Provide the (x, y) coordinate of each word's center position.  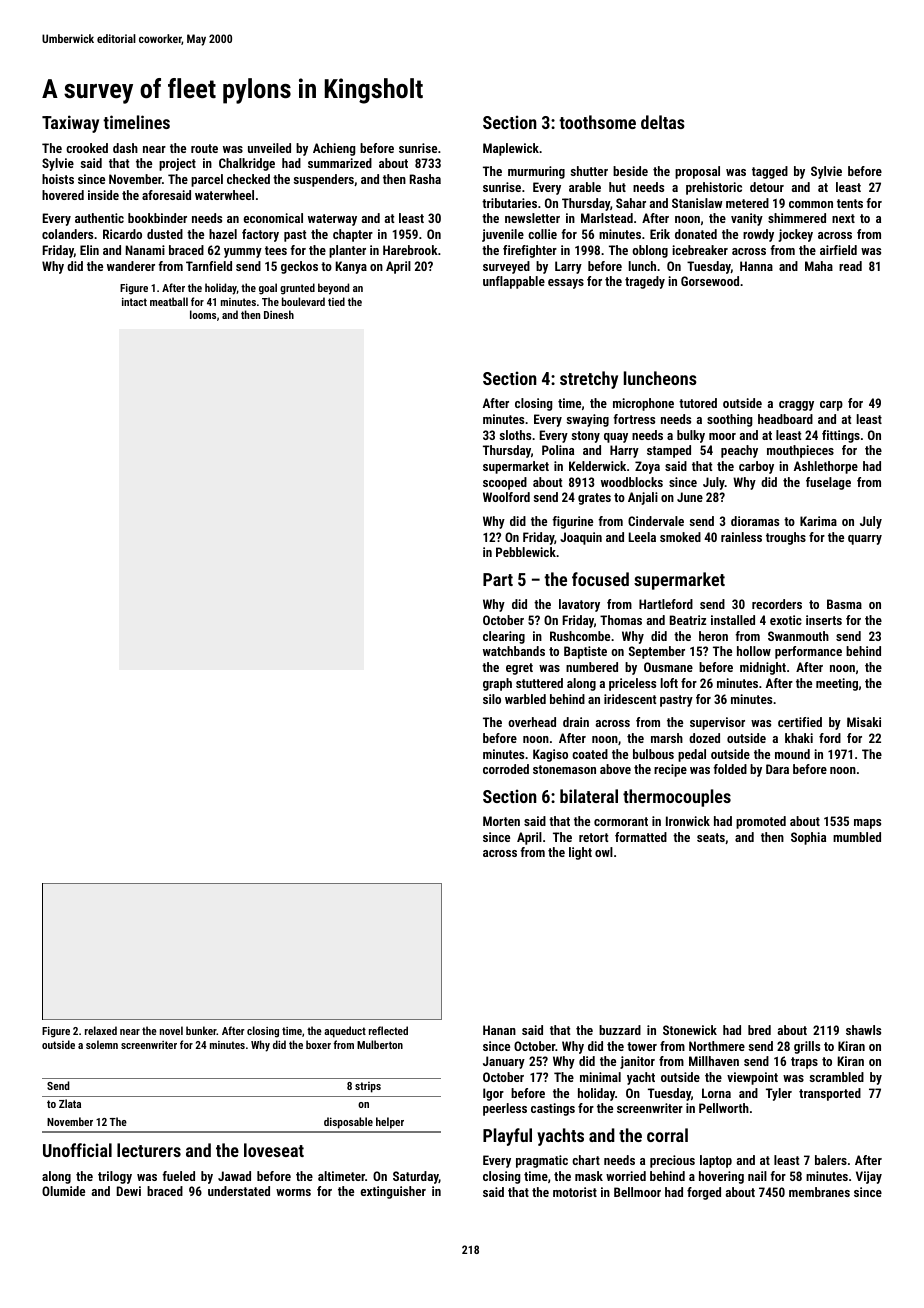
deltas (663, 122)
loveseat (274, 1150)
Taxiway (70, 124)
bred (759, 1030)
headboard (785, 419)
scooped (505, 483)
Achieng (334, 149)
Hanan (499, 1030)
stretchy (589, 380)
